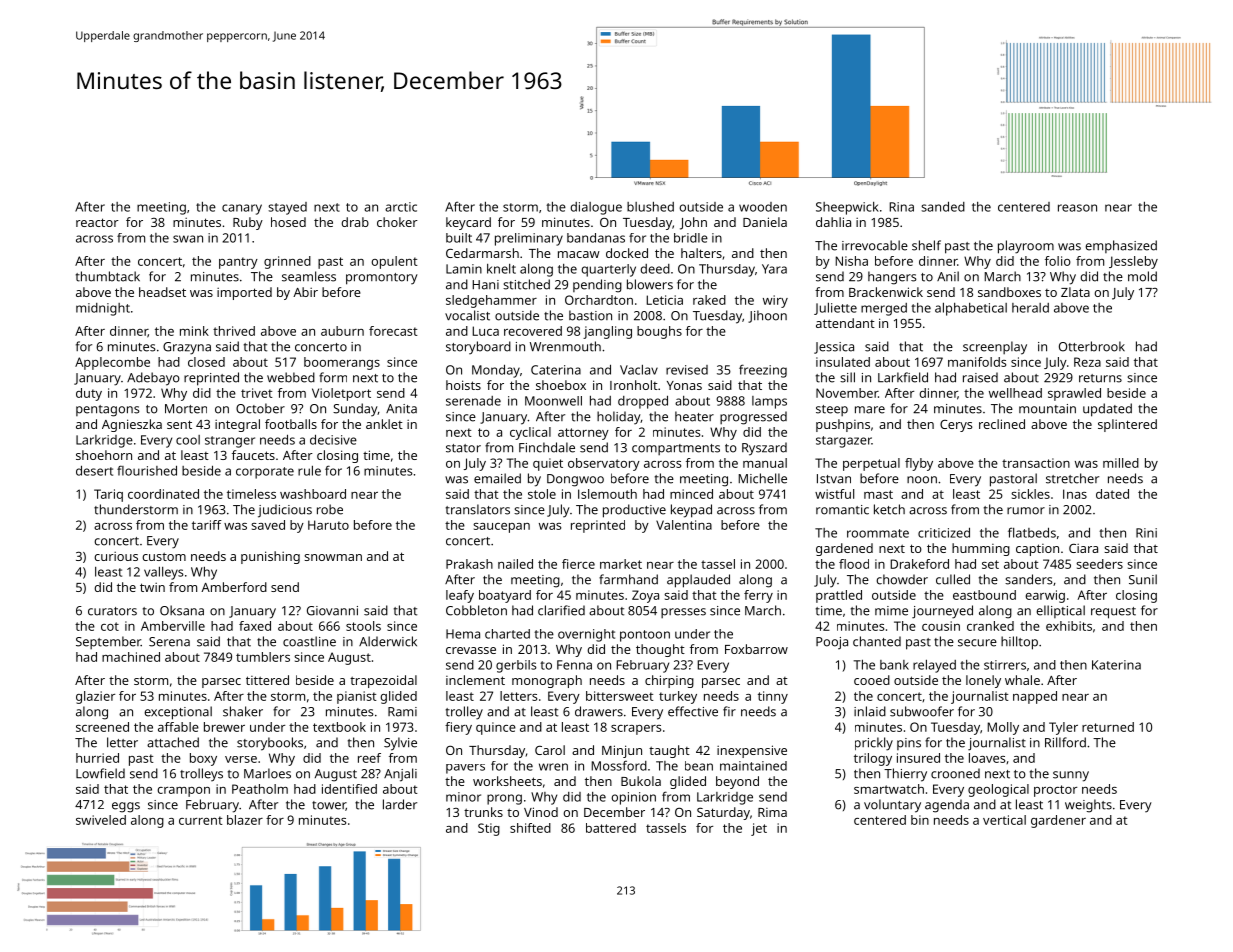  I want to click on opulent, so click(394, 262).
